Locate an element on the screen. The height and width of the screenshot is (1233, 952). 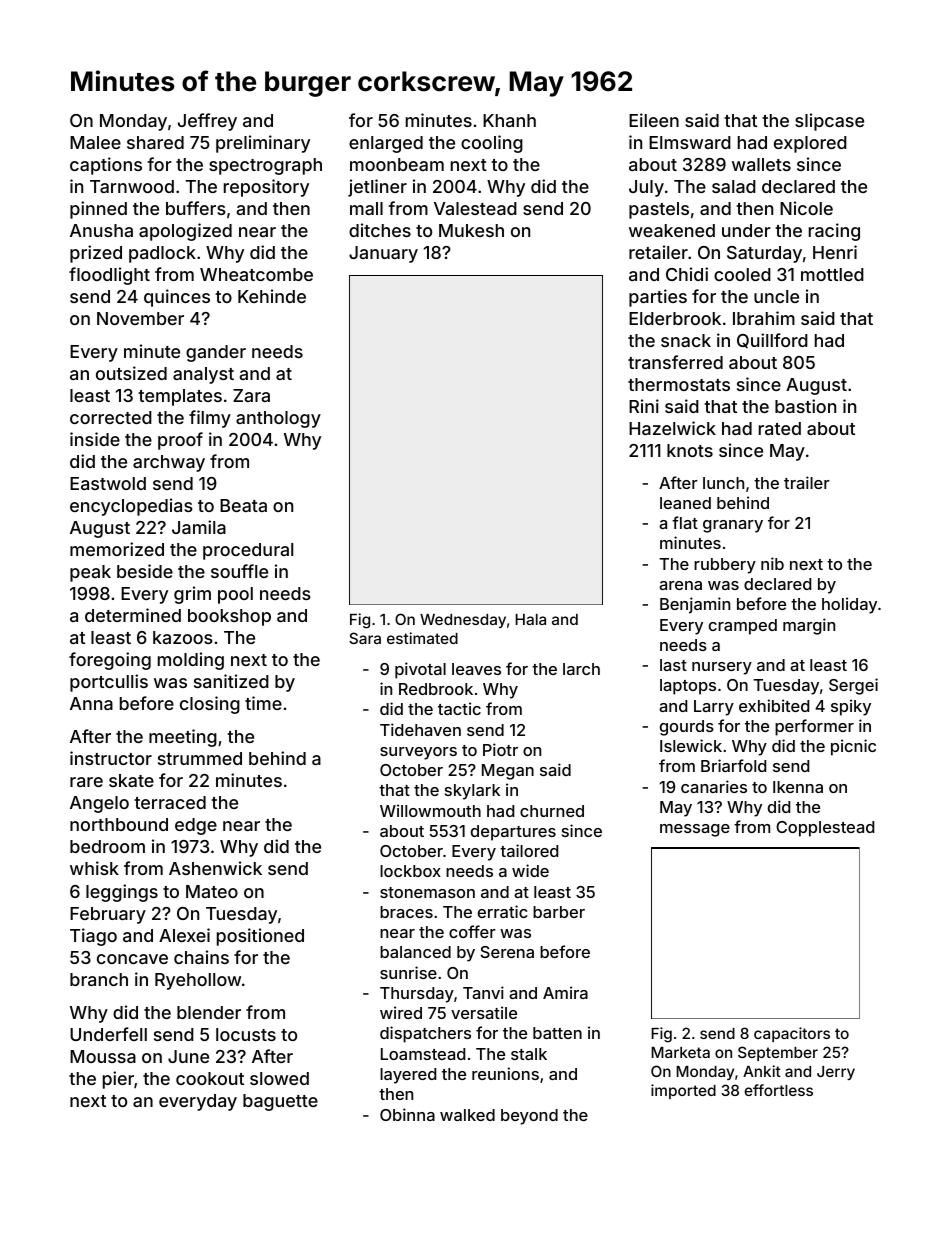
Copplestead is located at coordinates (825, 829).
